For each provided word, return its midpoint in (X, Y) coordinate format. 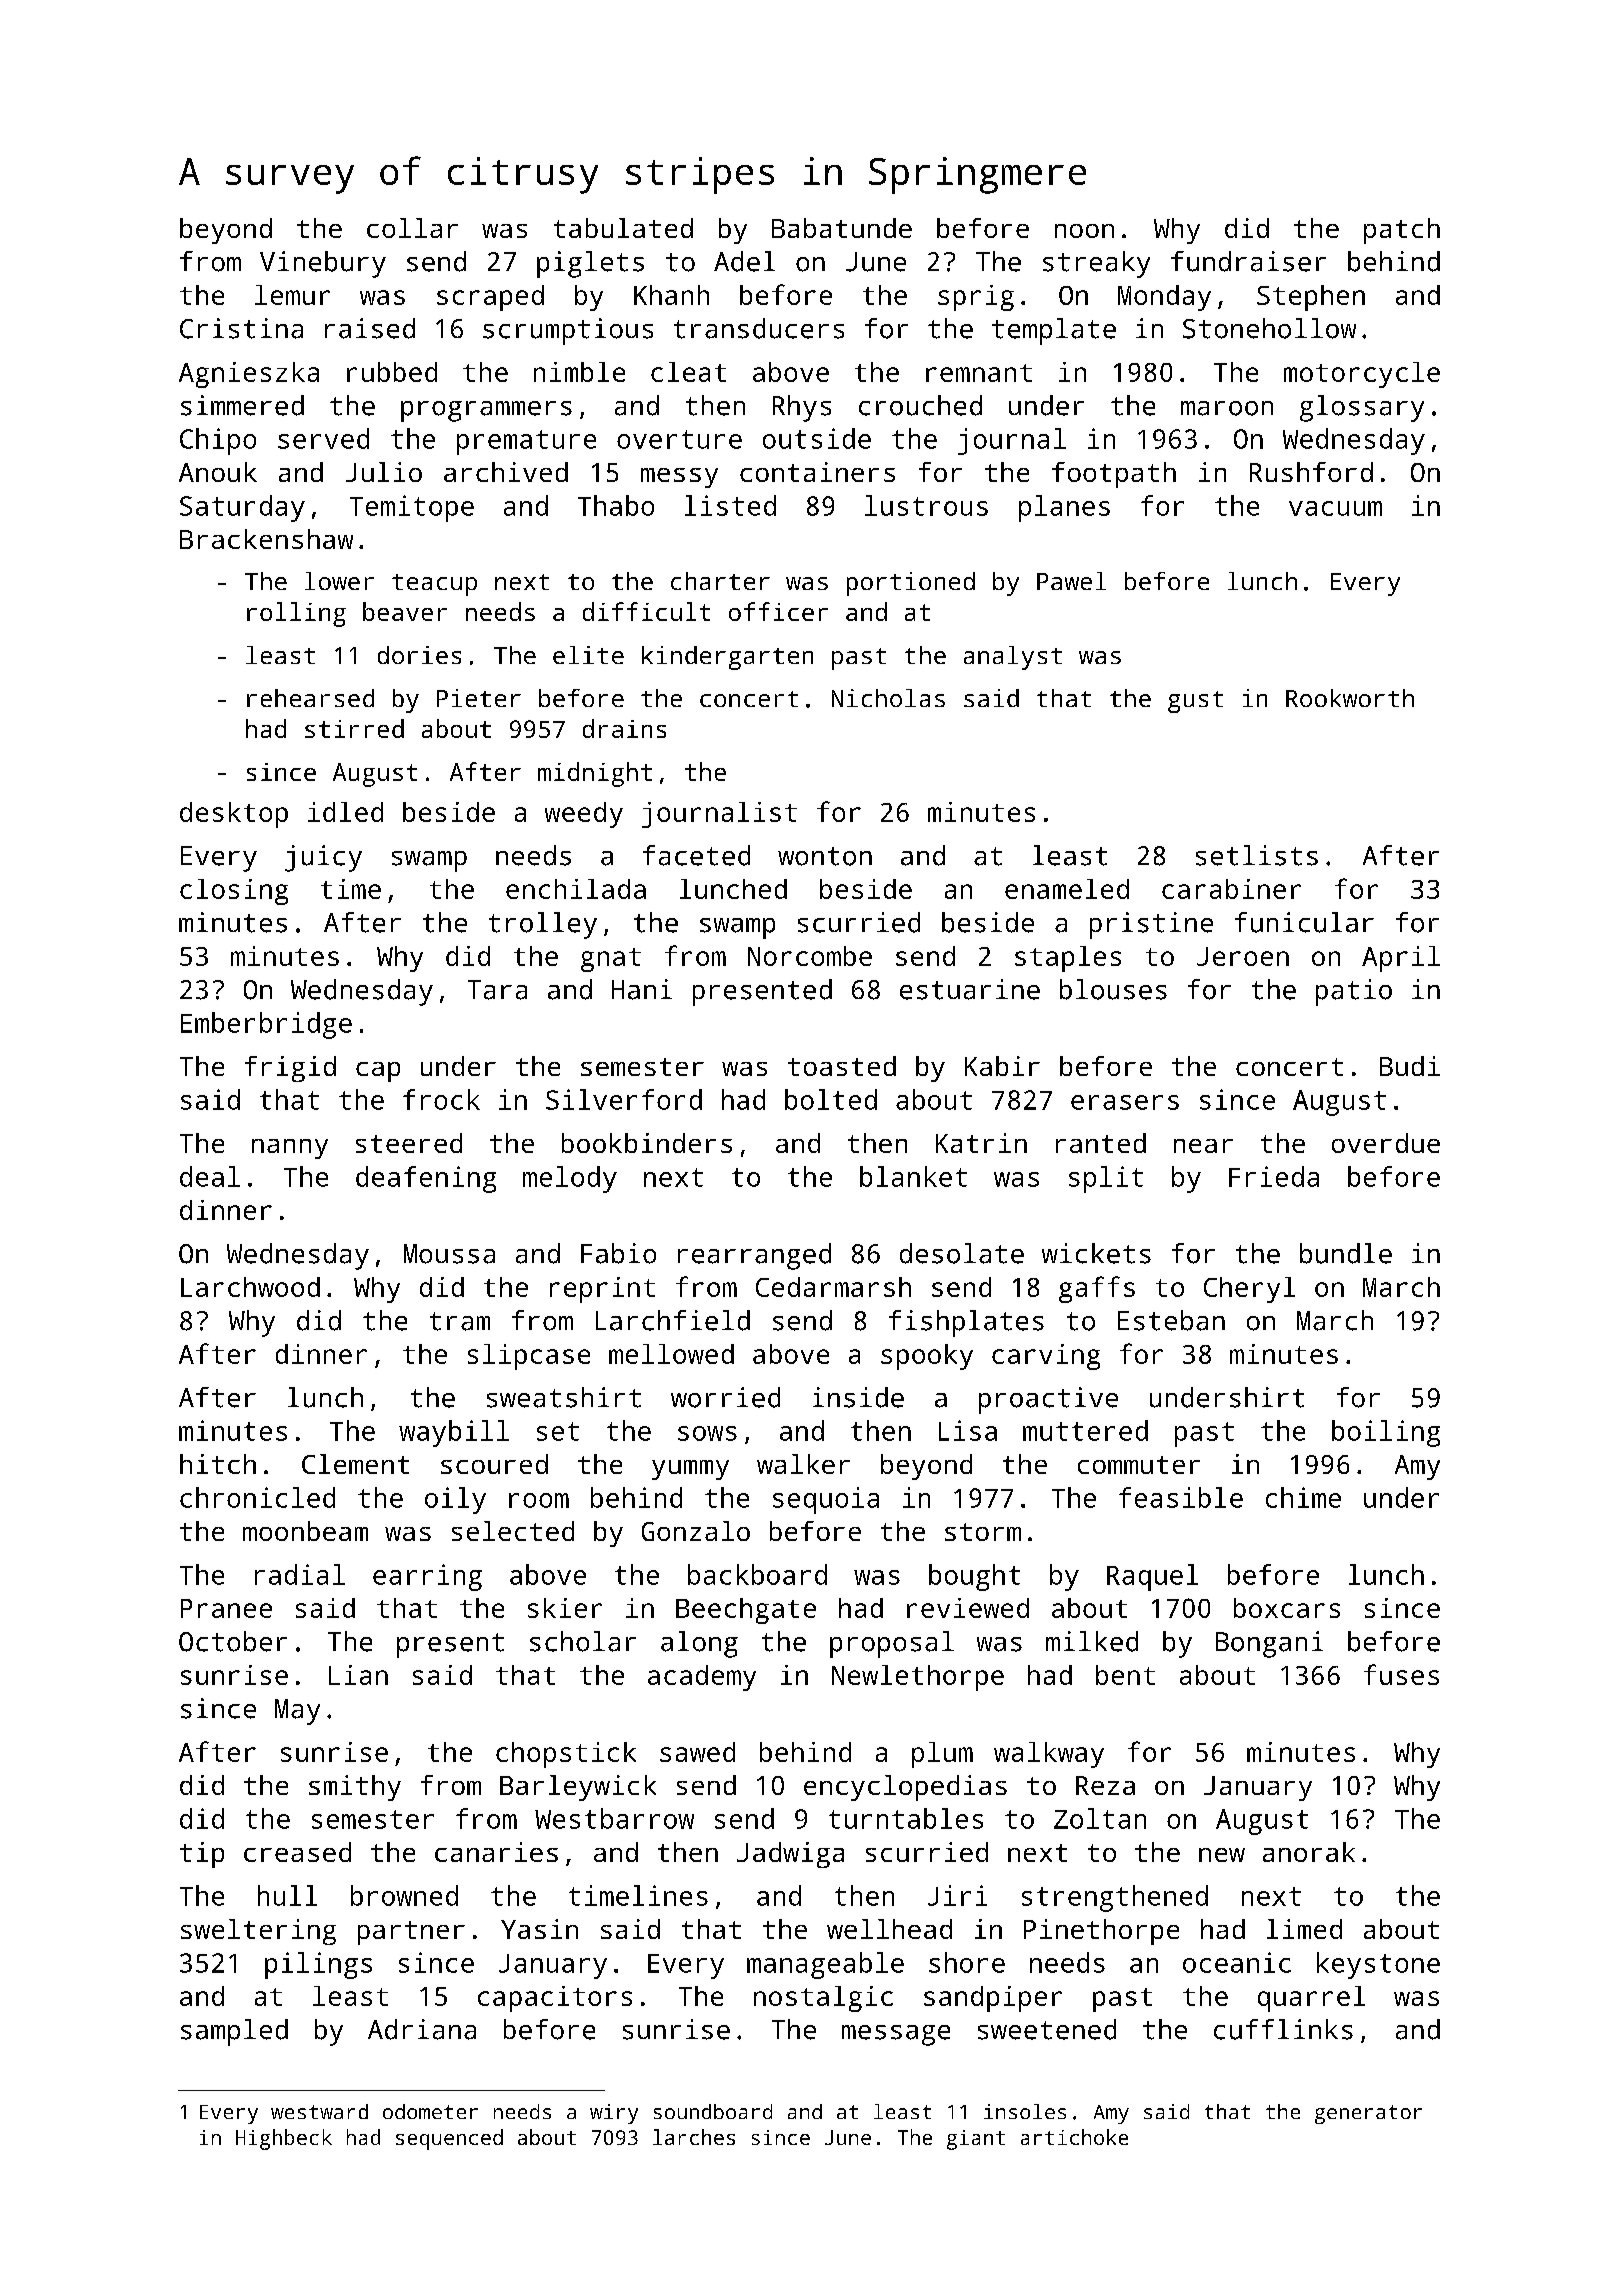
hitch (218, 1464)
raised (370, 328)
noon (1084, 231)
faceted (696, 855)
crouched (920, 405)
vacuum (1335, 508)
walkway (1049, 1755)
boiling (1386, 1433)
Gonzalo (696, 1531)
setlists (1257, 855)
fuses (1401, 1674)
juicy (323, 858)
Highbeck (284, 2139)
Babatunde (842, 228)
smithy (355, 1788)
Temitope (412, 508)
